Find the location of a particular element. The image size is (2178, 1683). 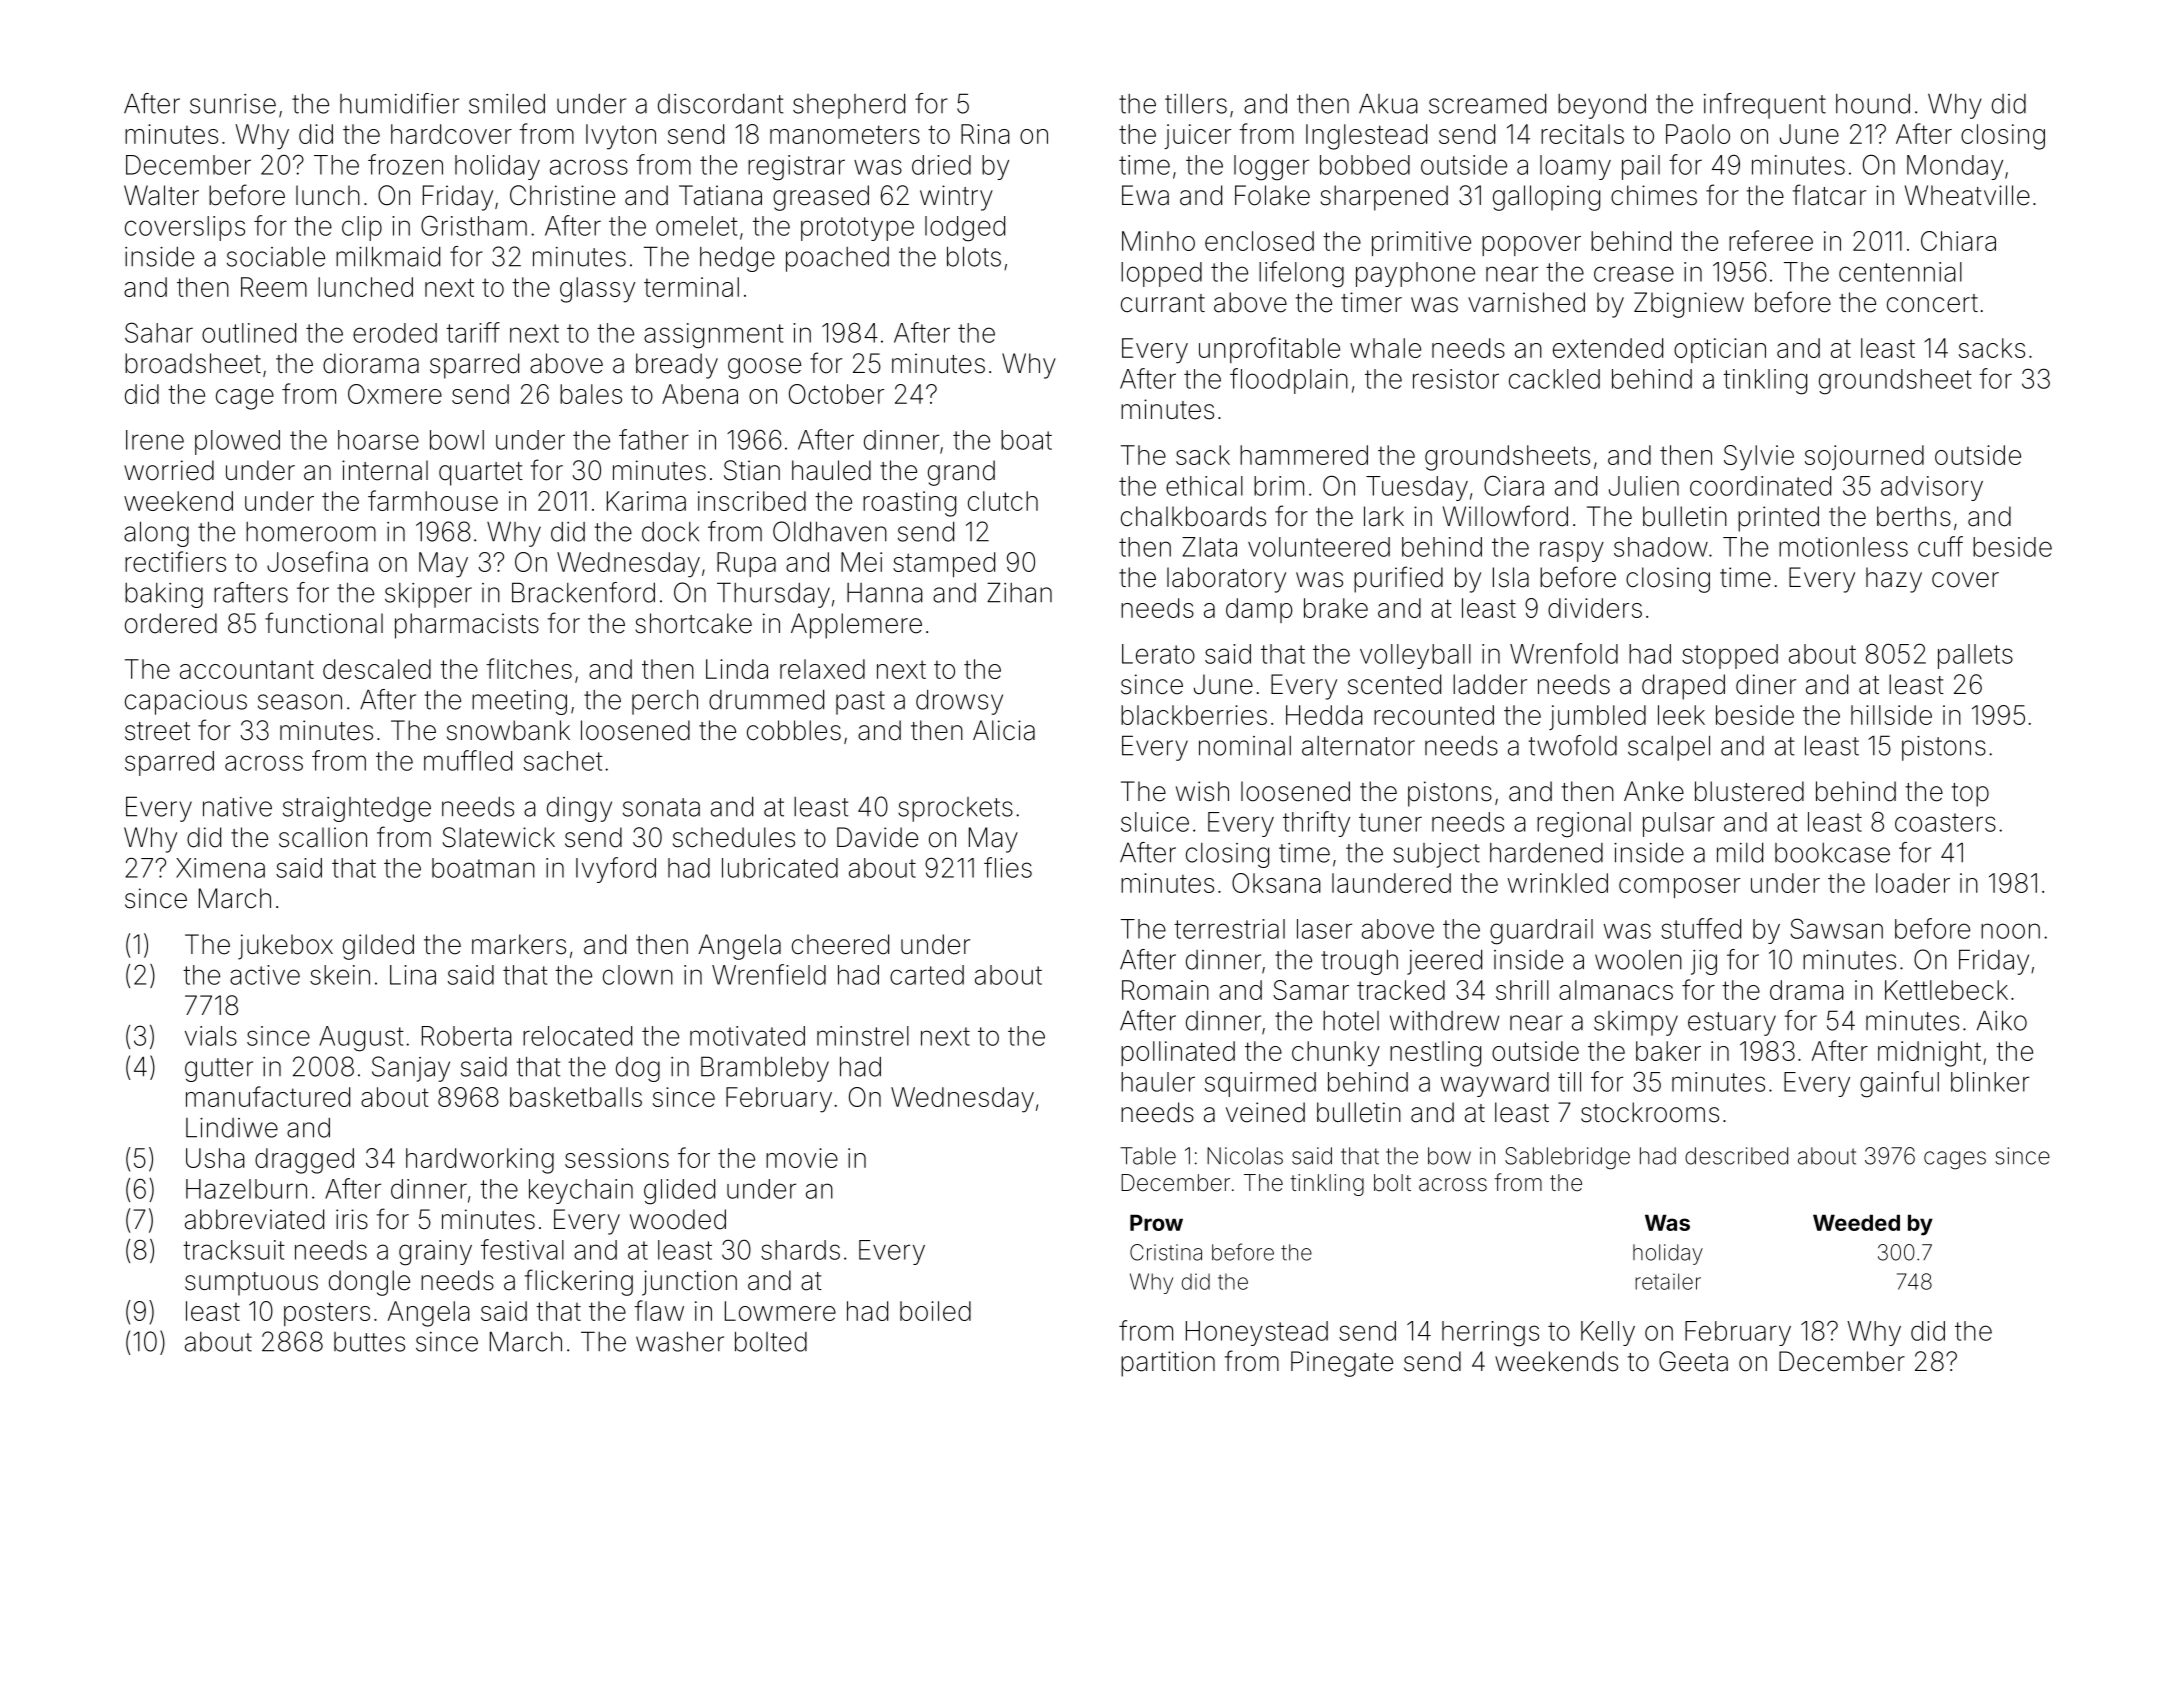

Roberta is located at coordinates (467, 1036).
